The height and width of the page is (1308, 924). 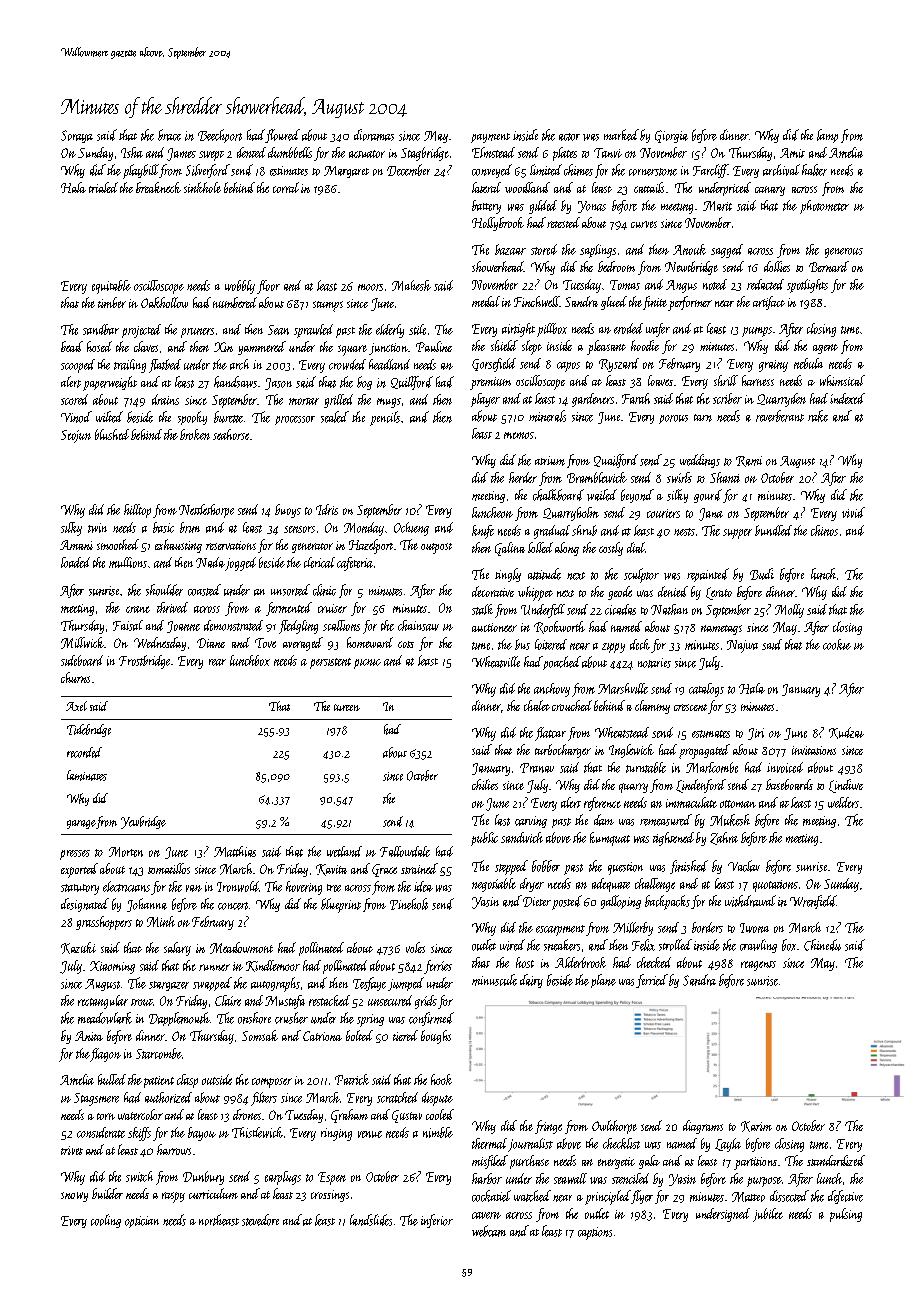 I want to click on Alderbrook, so click(x=580, y=962).
